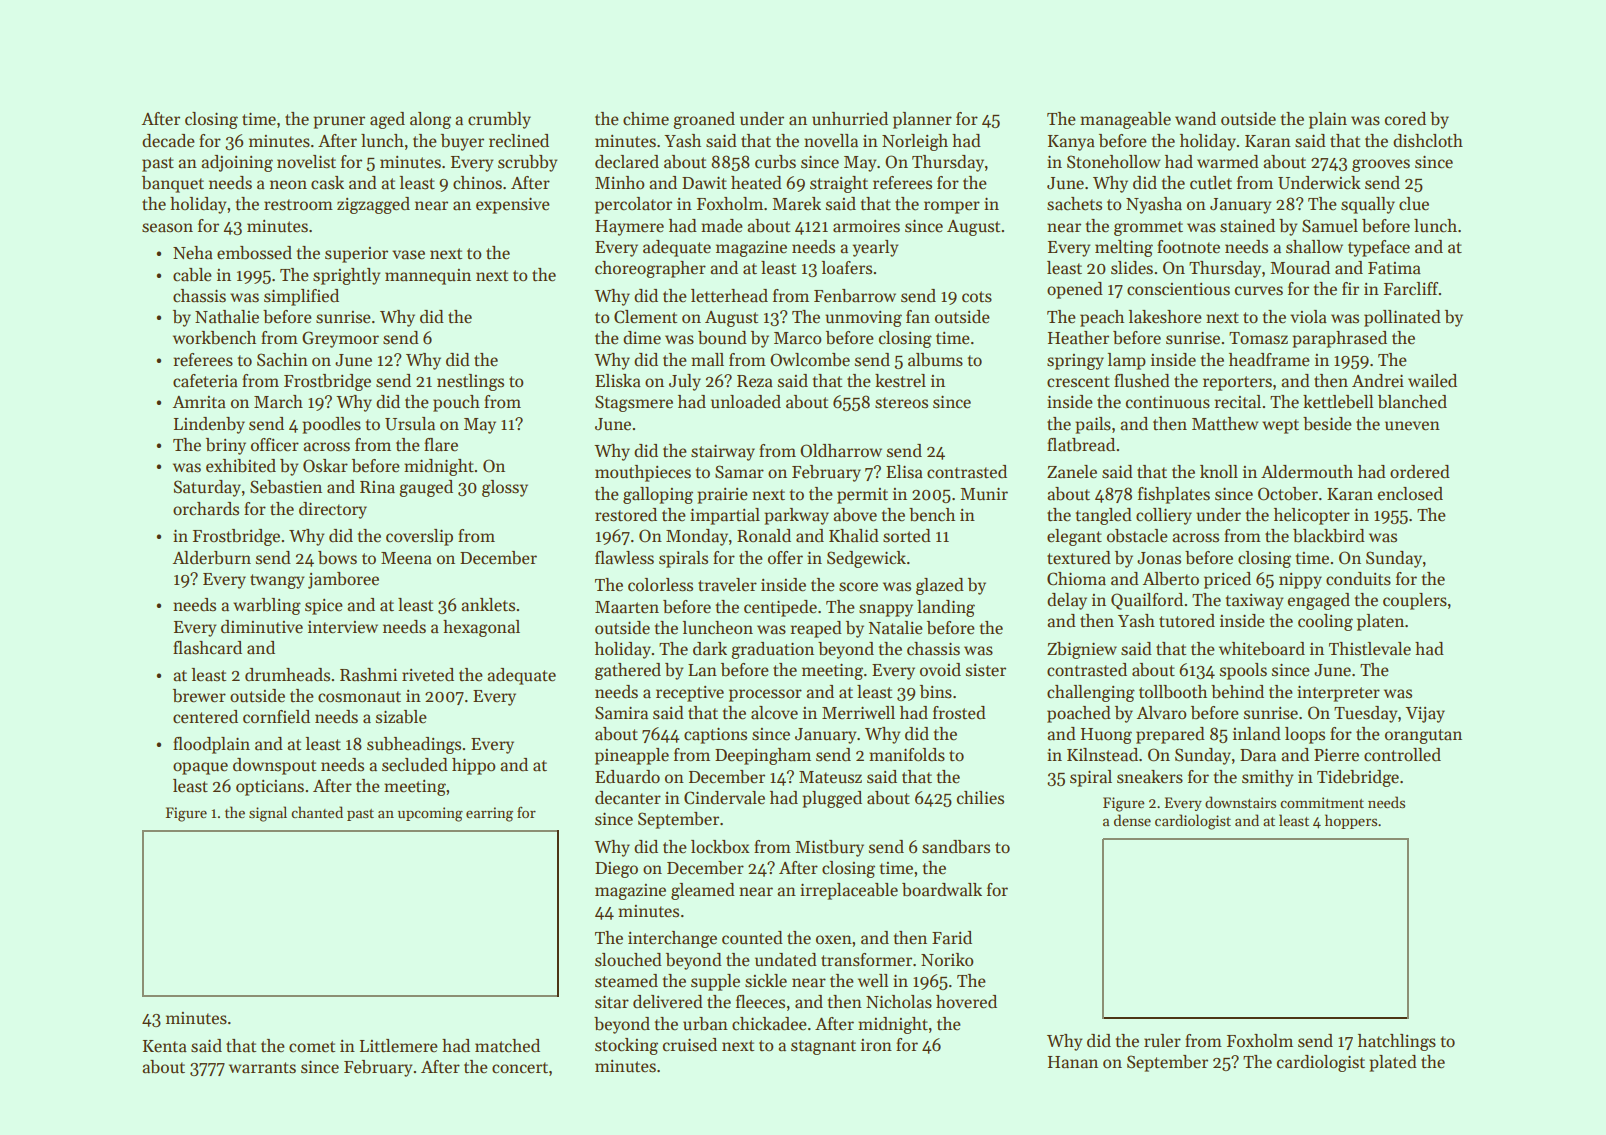 This screenshot has width=1606, height=1135. Describe the element at coordinates (165, 1046) in the screenshot. I see `Kenta` at that location.
